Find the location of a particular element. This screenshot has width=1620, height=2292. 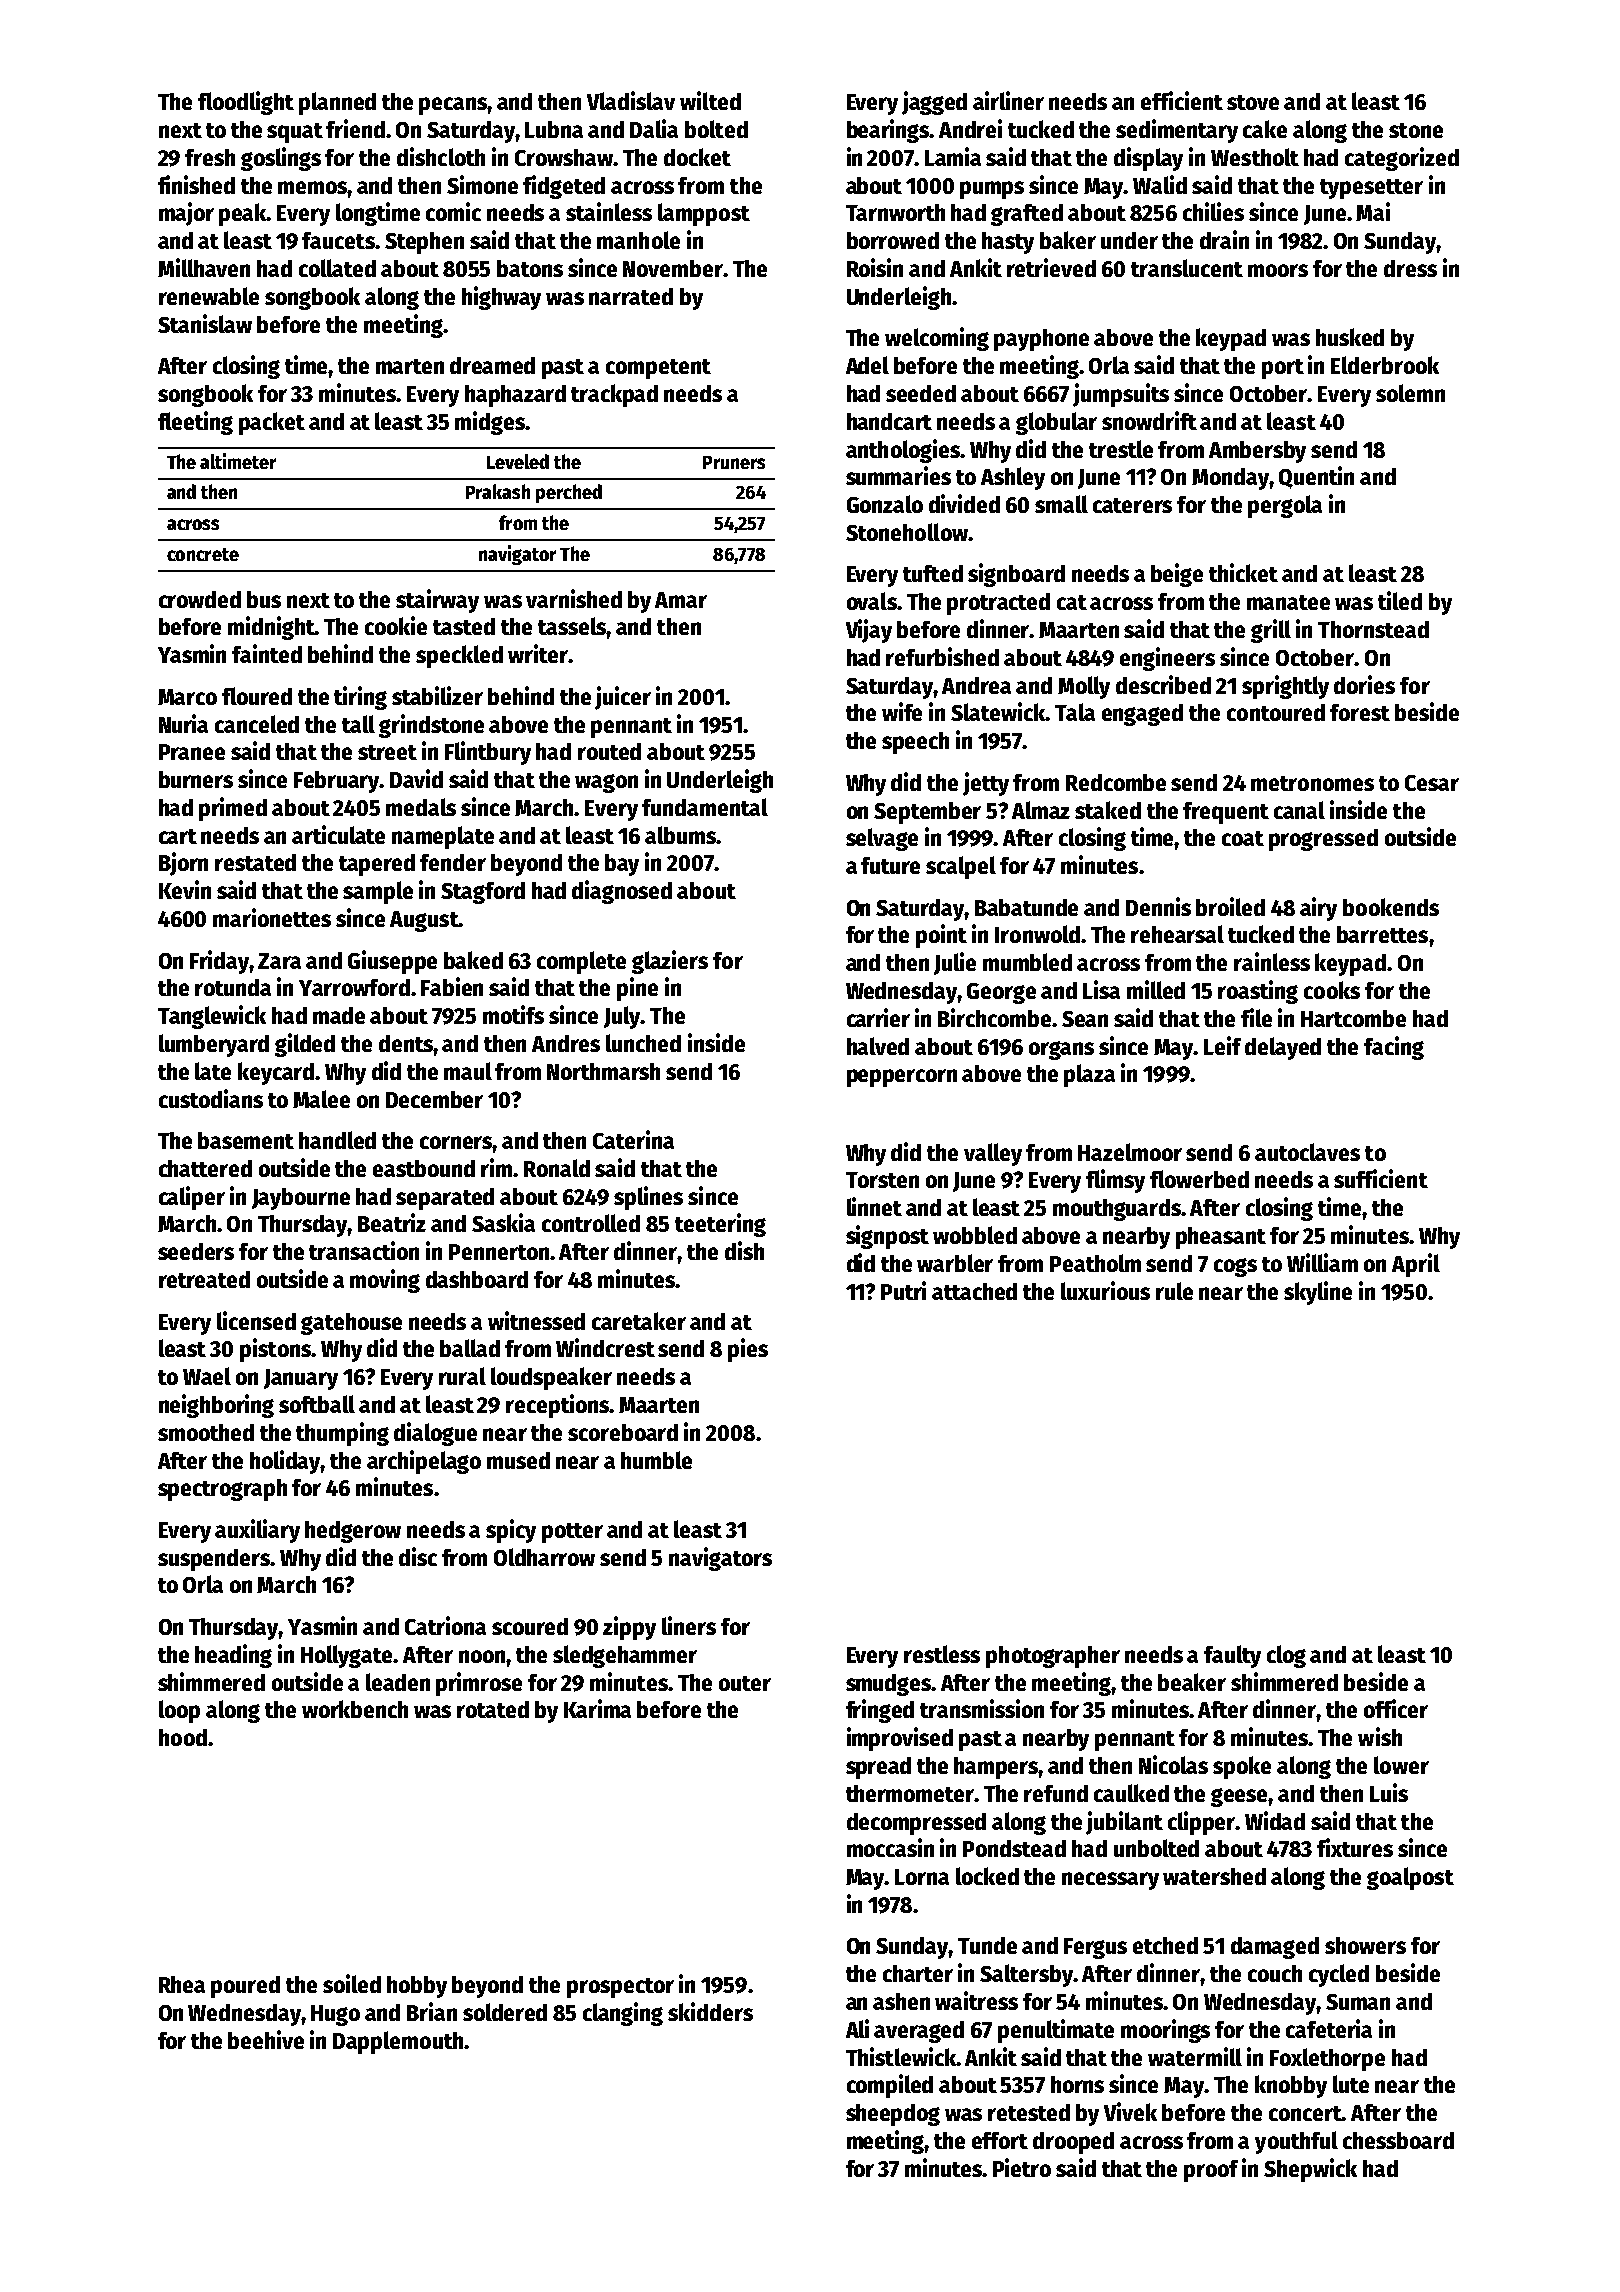

baked is located at coordinates (473, 960).
